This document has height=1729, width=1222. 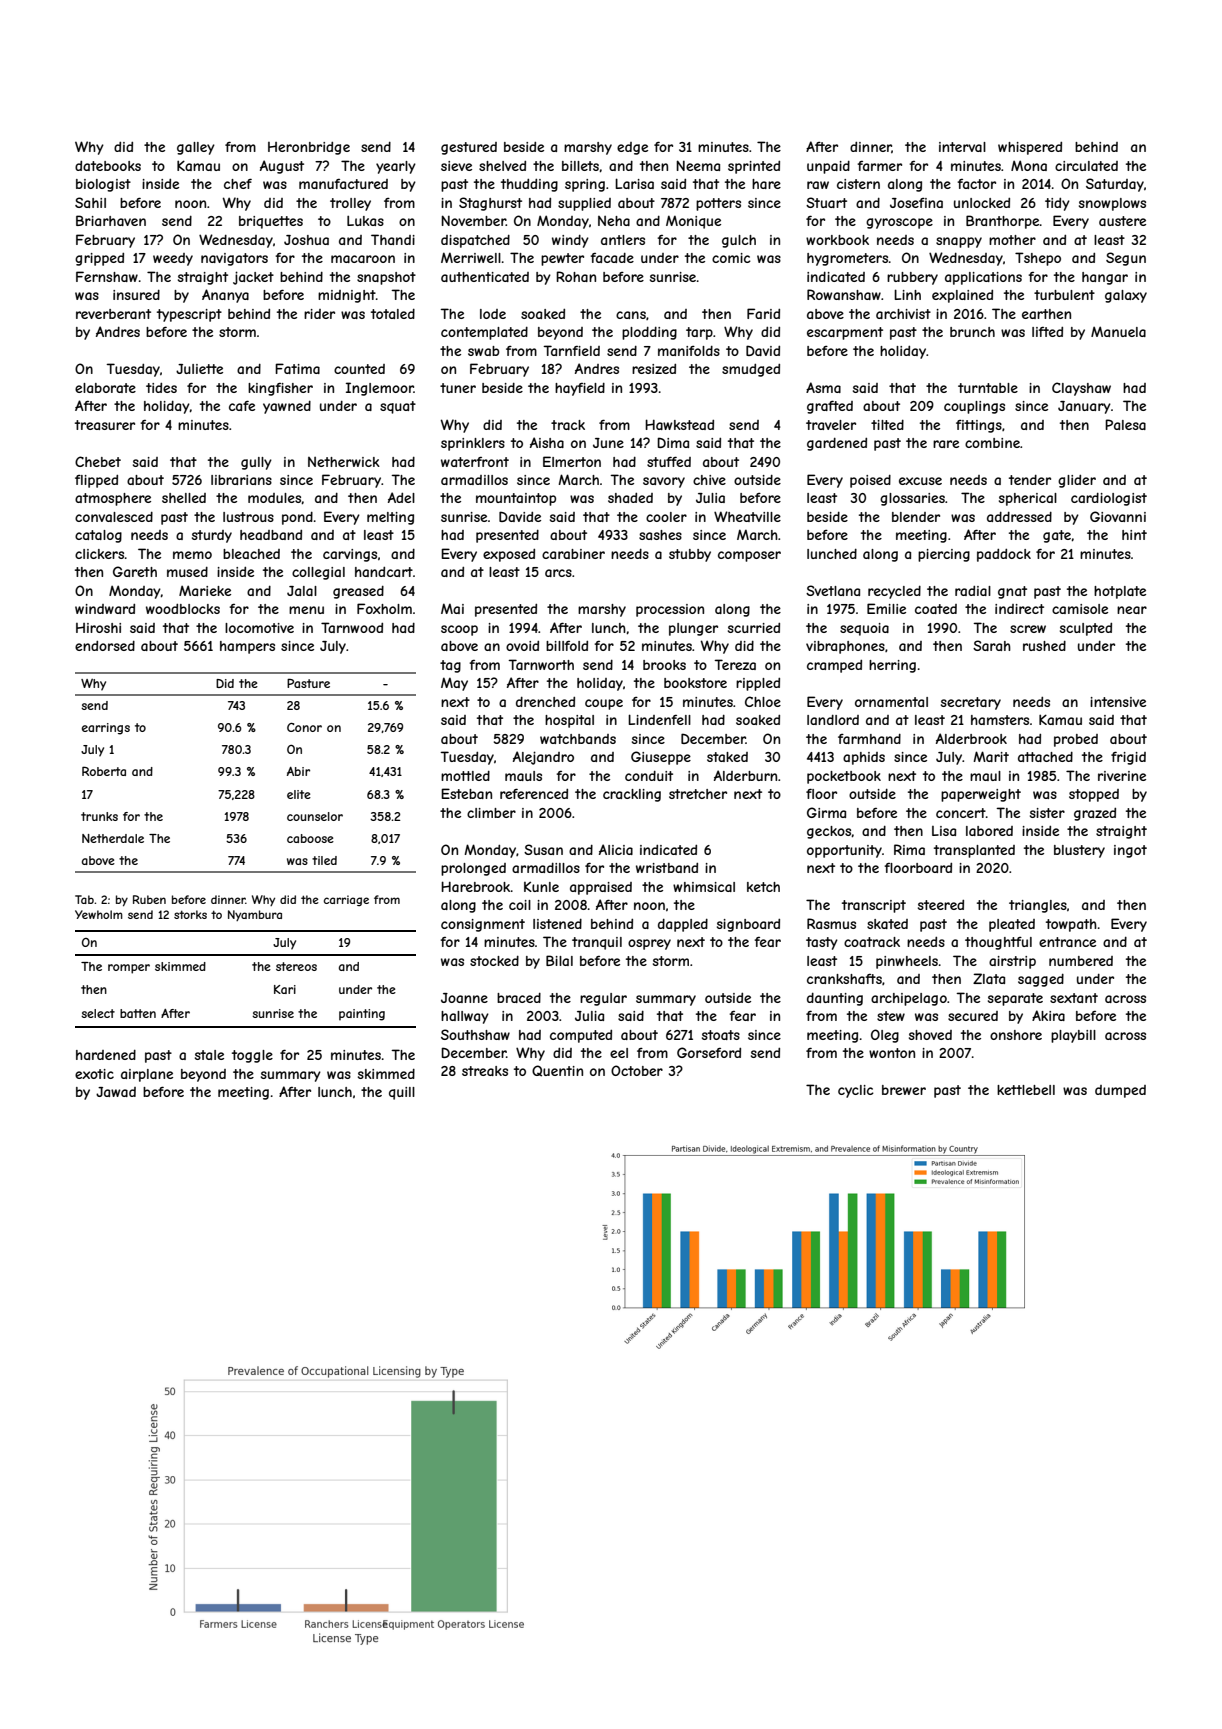 I want to click on osprey, so click(x=649, y=944).
